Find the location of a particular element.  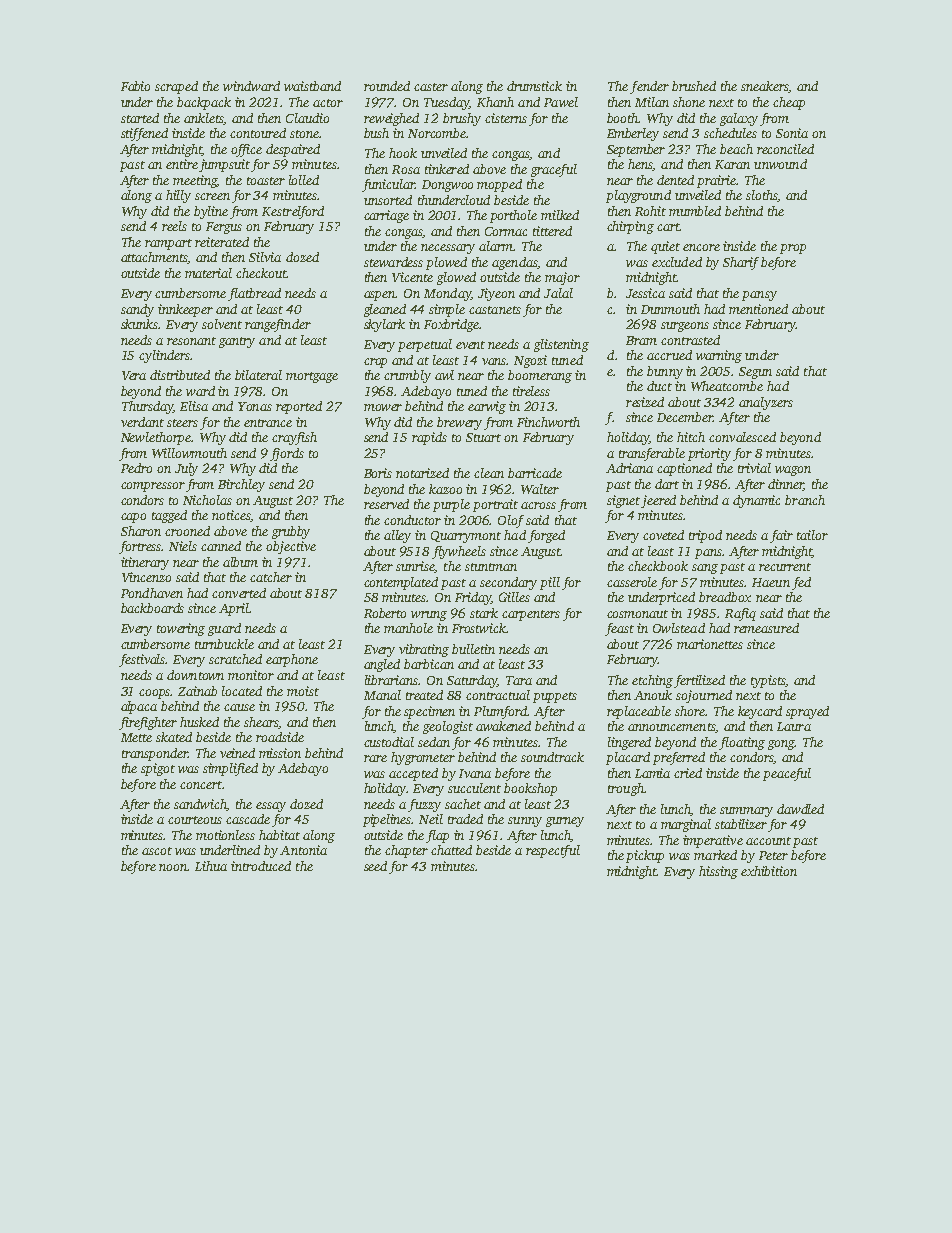

drumstick is located at coordinates (534, 86).
